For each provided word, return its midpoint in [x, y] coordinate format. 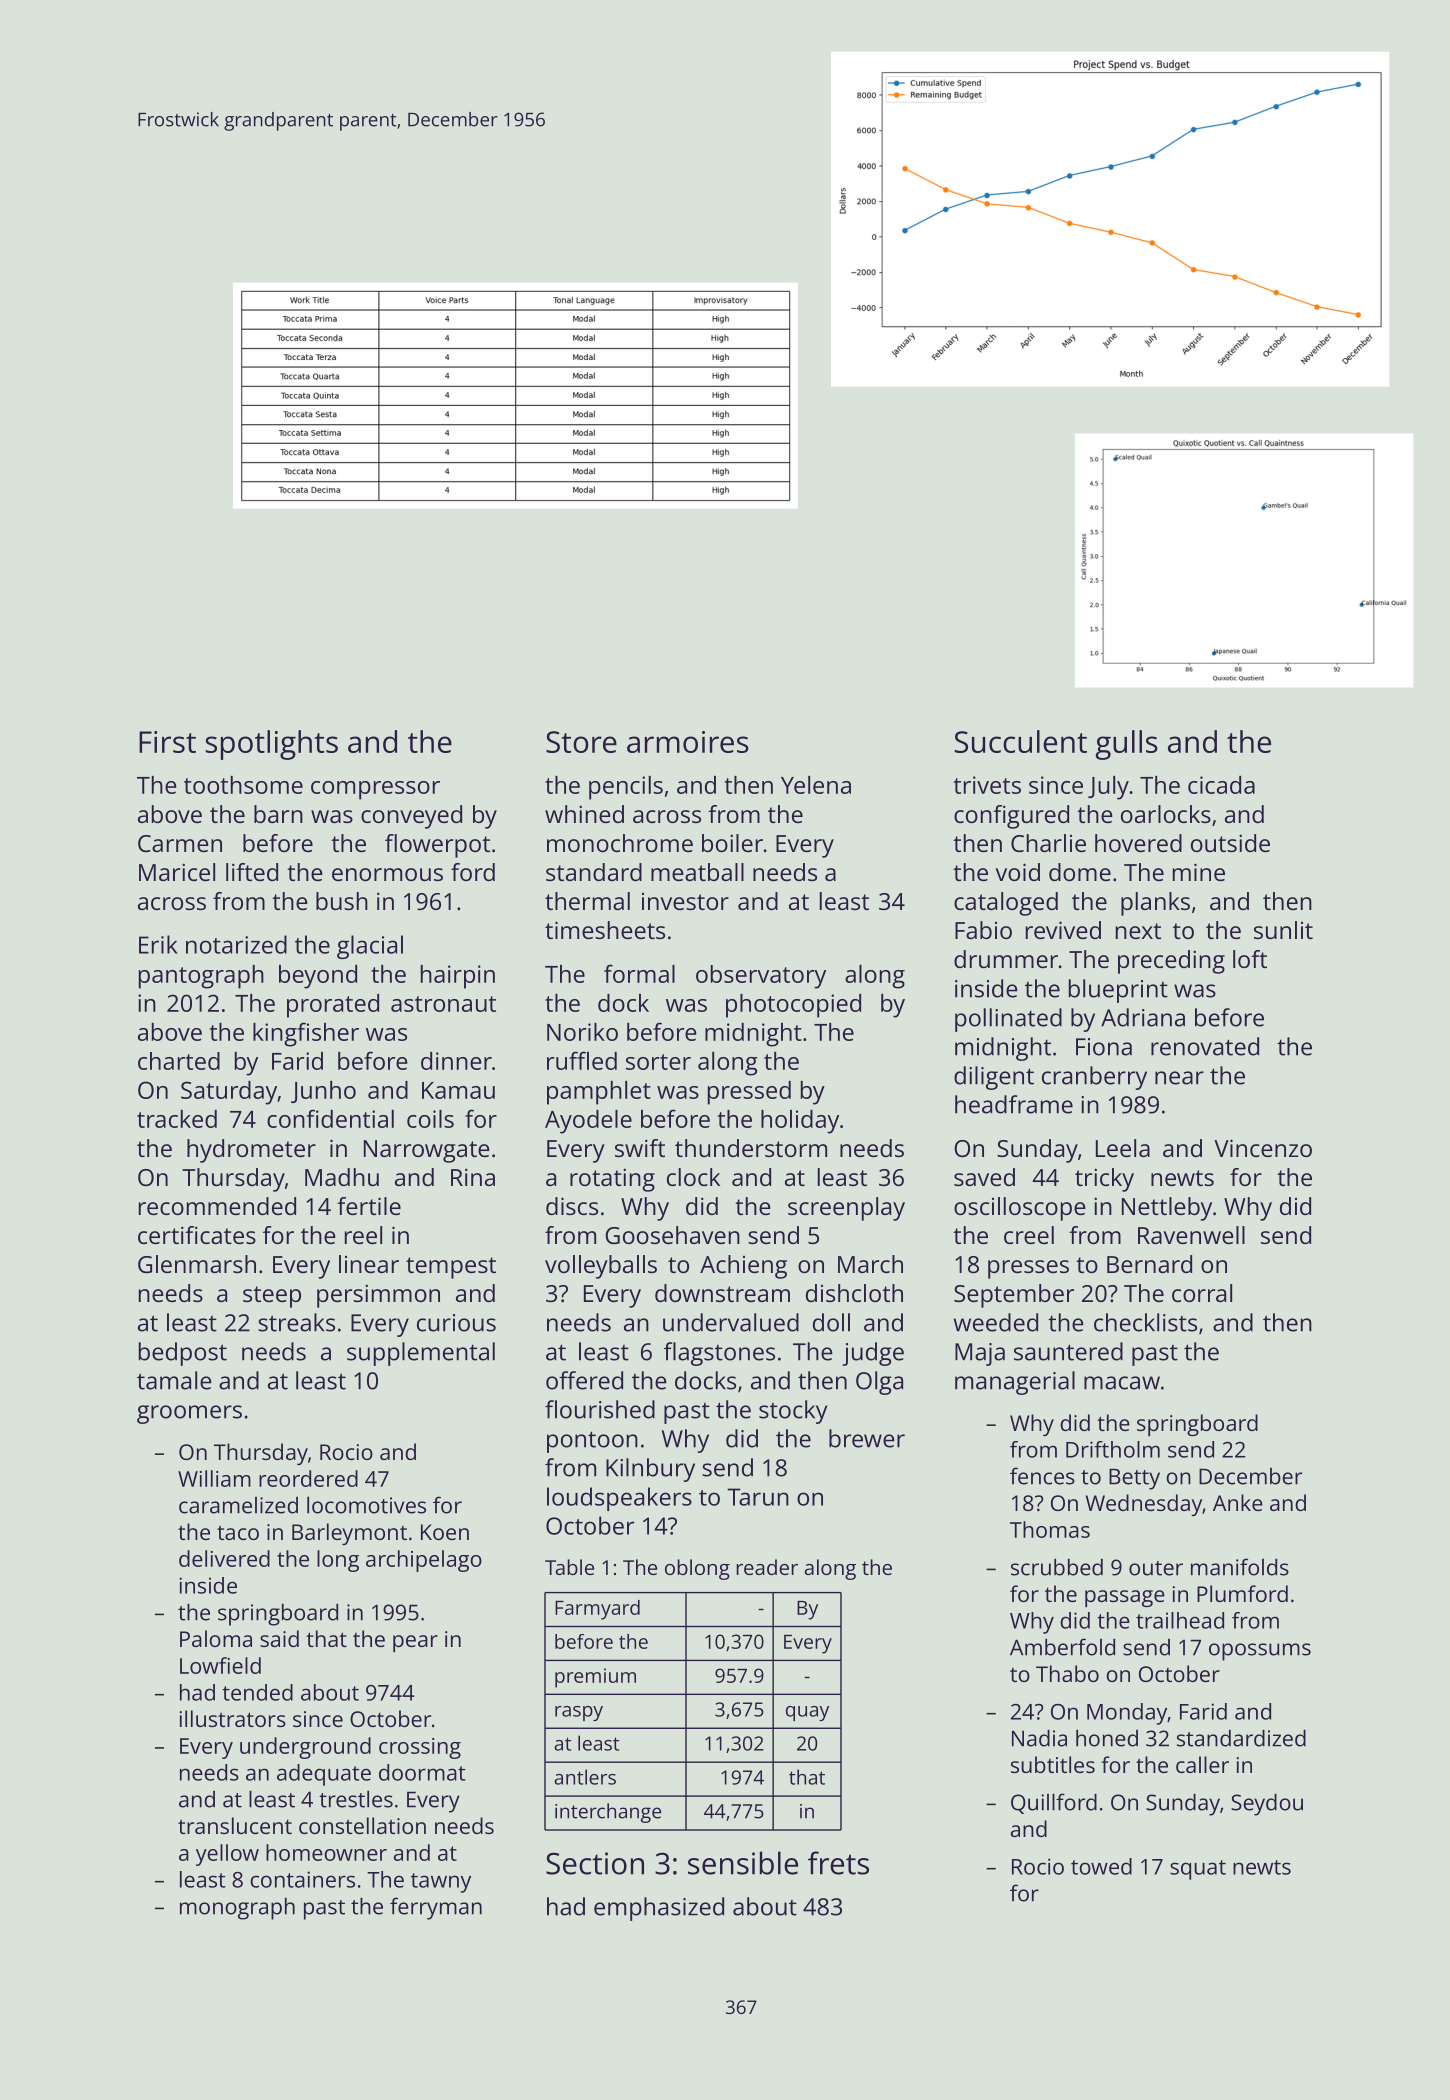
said [279, 1638]
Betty [1134, 1479]
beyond [318, 977]
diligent [994, 1078]
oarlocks [1166, 814]
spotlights [272, 745]
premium [595, 1678]
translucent [235, 1825]
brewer [867, 1438]
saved [984, 1177]
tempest [451, 1268]
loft [1250, 959]
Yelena [816, 785]
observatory [761, 977]
